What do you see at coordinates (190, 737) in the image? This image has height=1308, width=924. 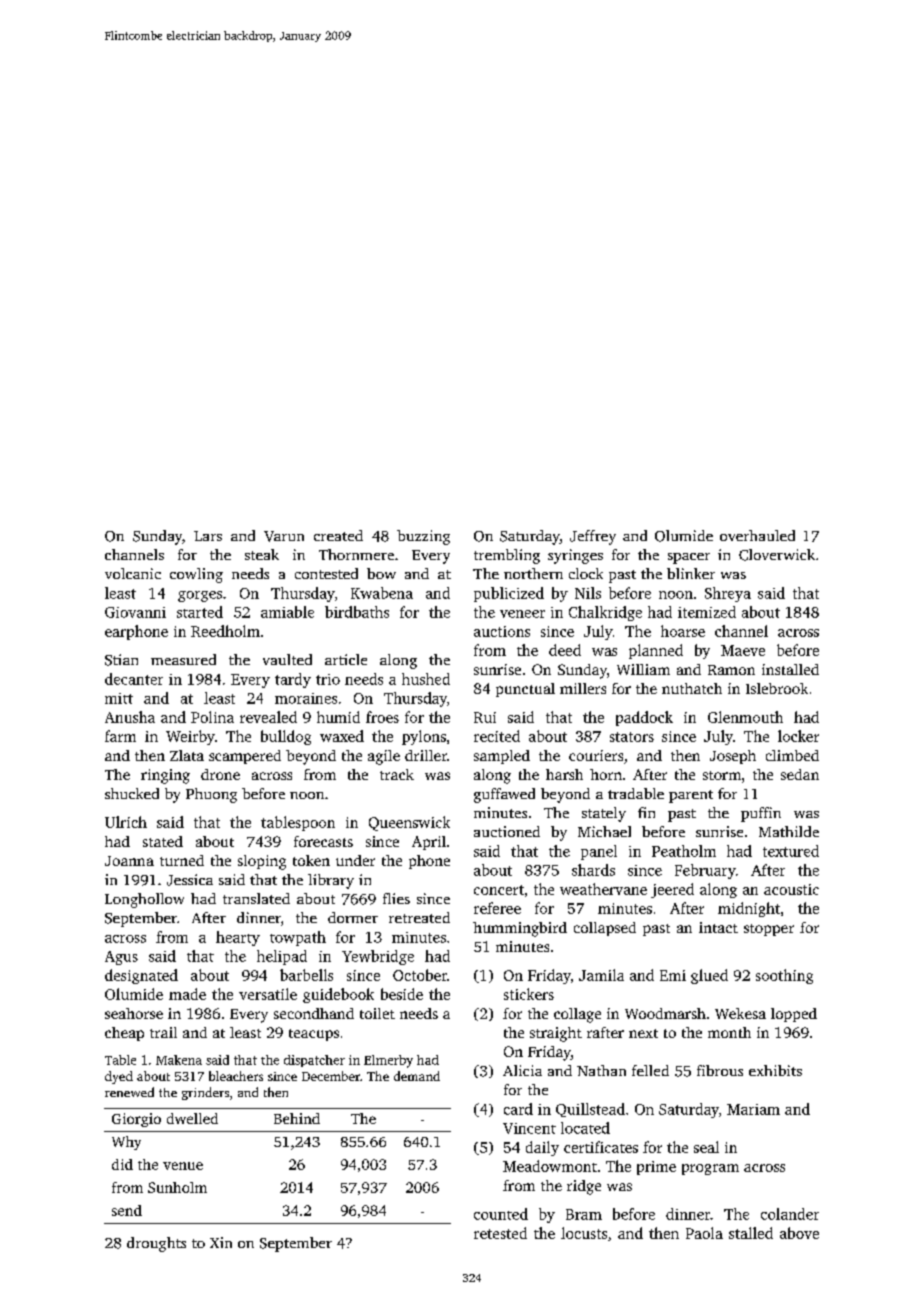 I see `Weirby` at bounding box center [190, 737].
